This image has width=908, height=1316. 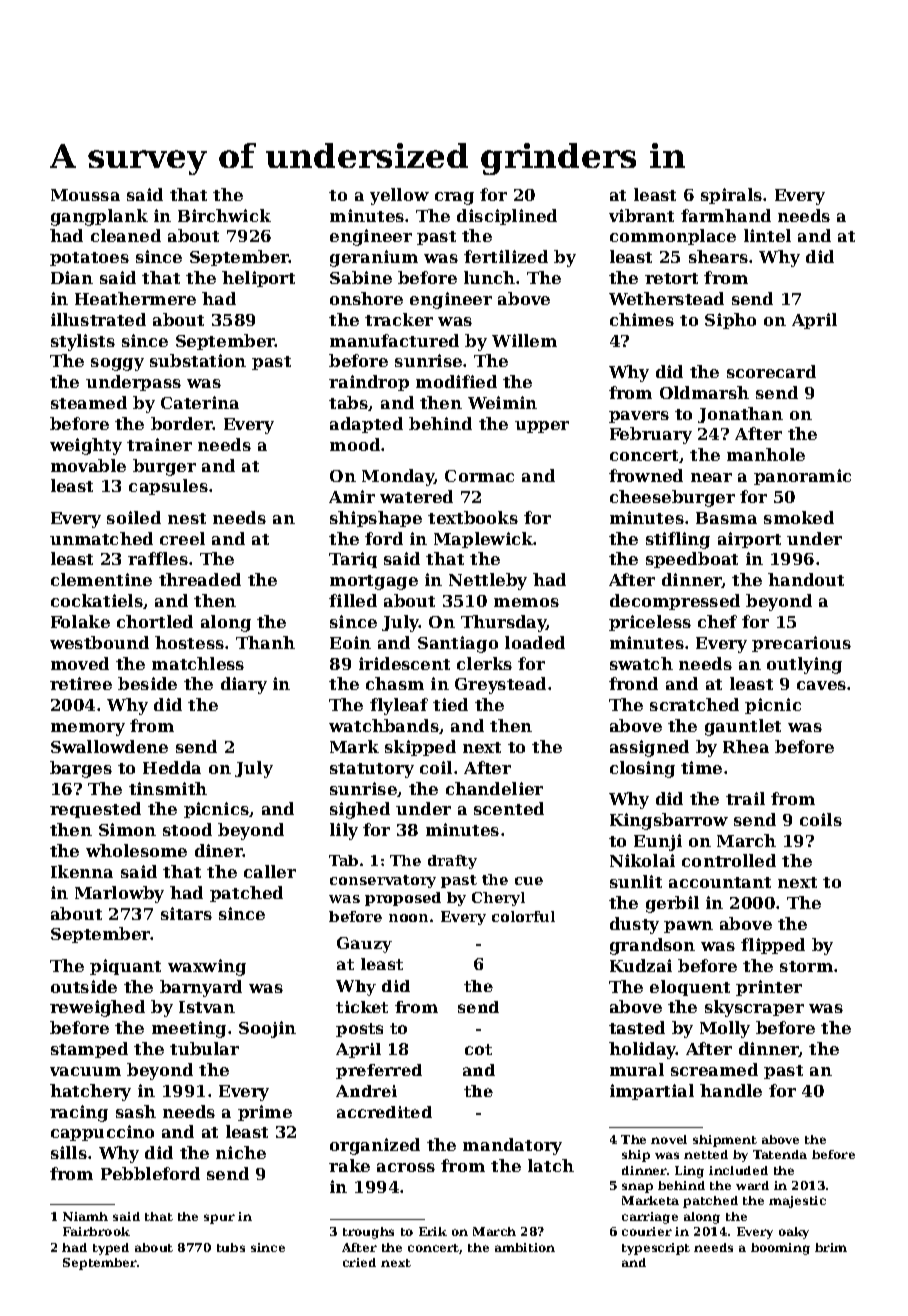 I want to click on booming, so click(x=780, y=1249).
